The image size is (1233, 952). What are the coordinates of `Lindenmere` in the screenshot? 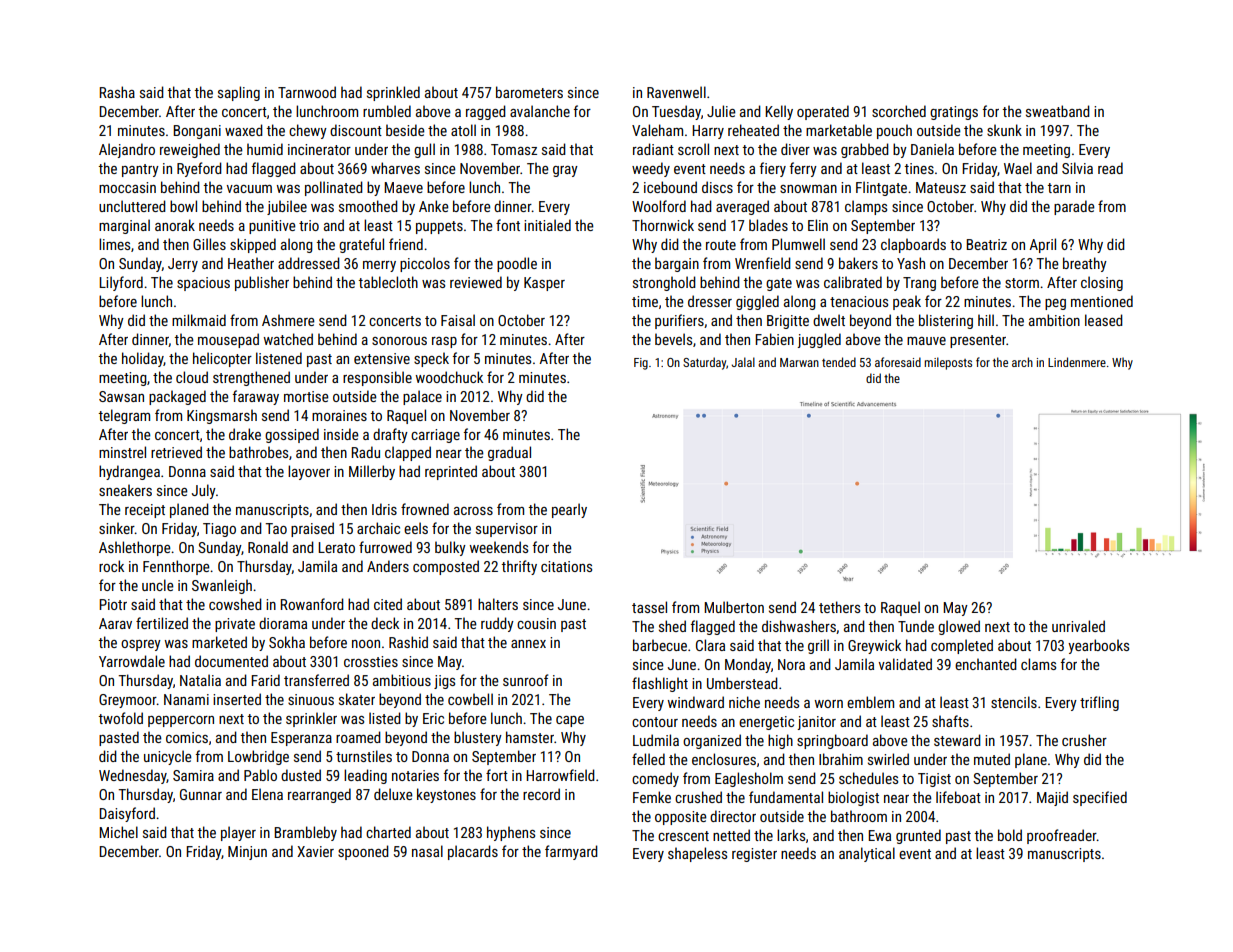 It's located at (1077, 362).
